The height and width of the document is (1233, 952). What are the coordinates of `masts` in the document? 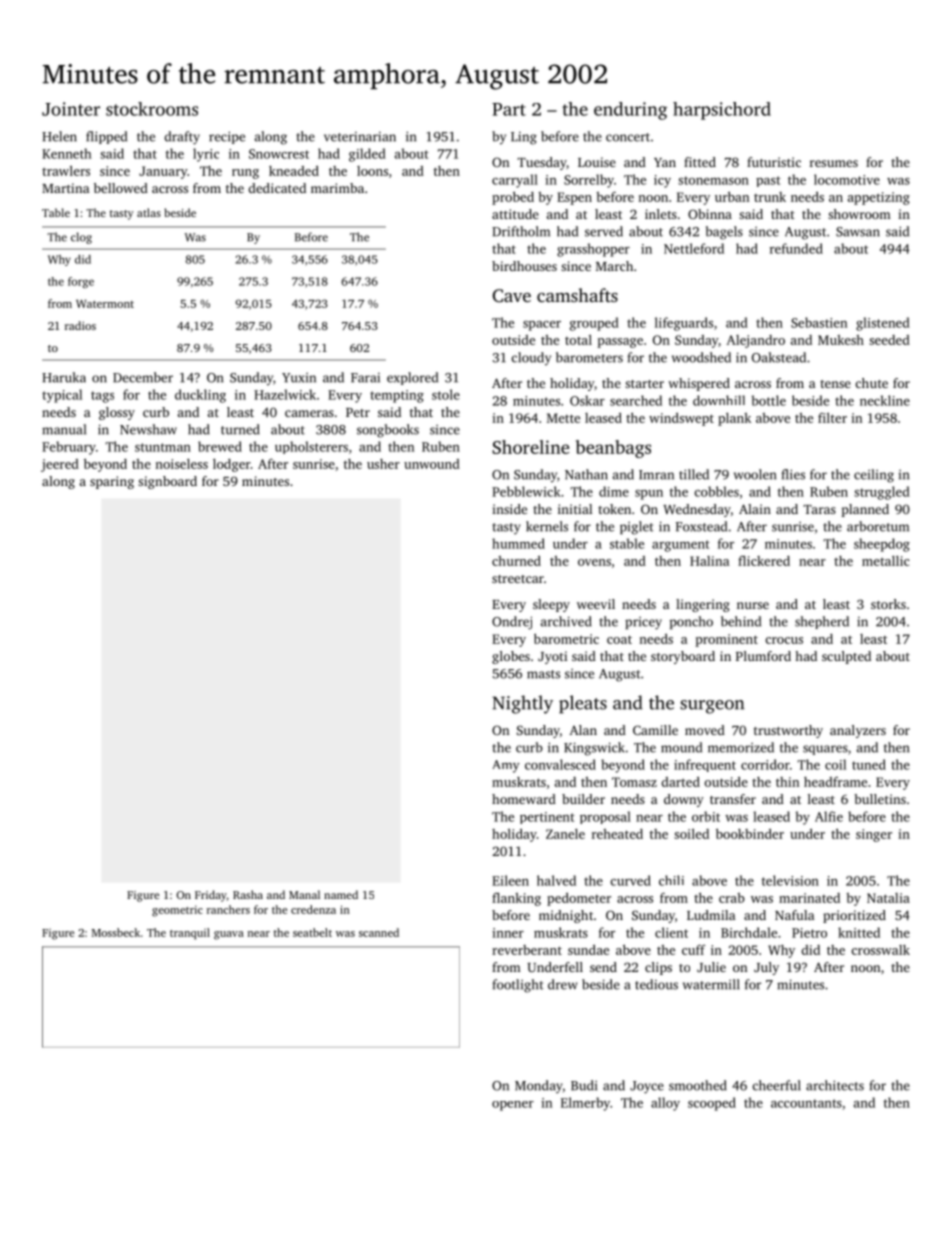 It's located at (543, 674).
